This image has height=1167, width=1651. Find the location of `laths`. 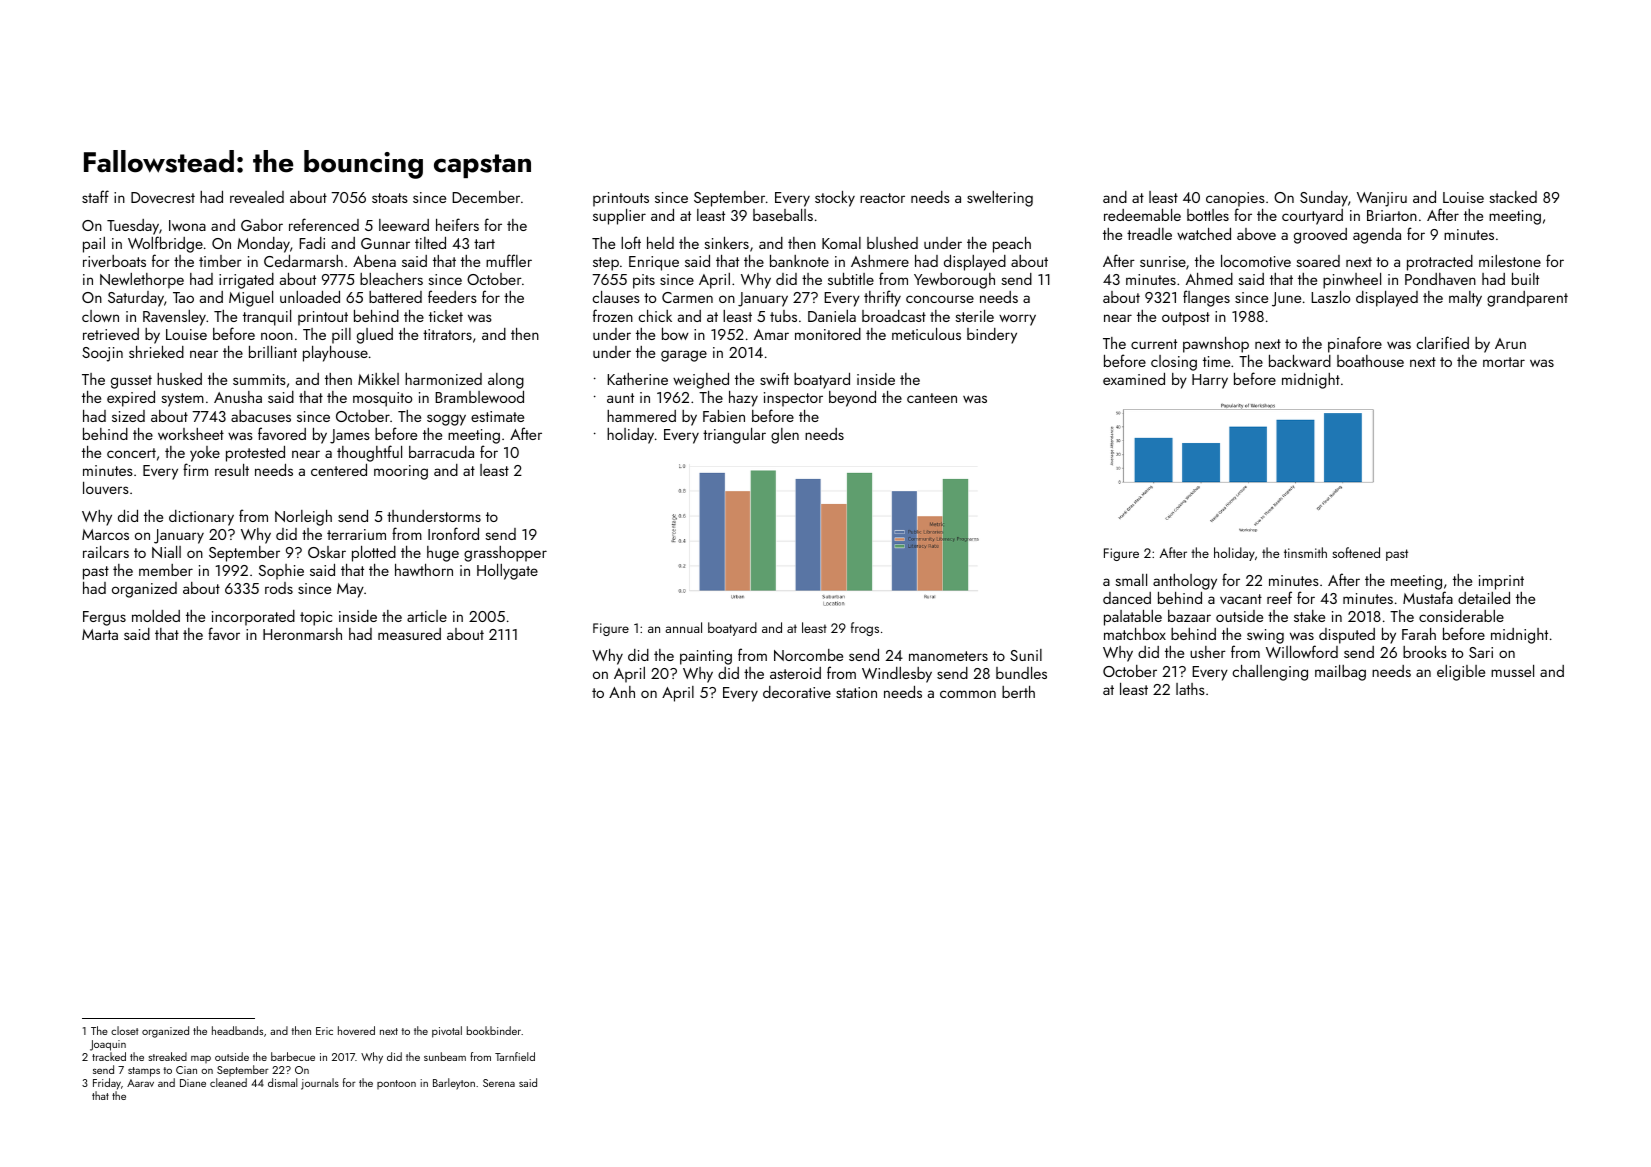

laths is located at coordinates (1190, 689).
